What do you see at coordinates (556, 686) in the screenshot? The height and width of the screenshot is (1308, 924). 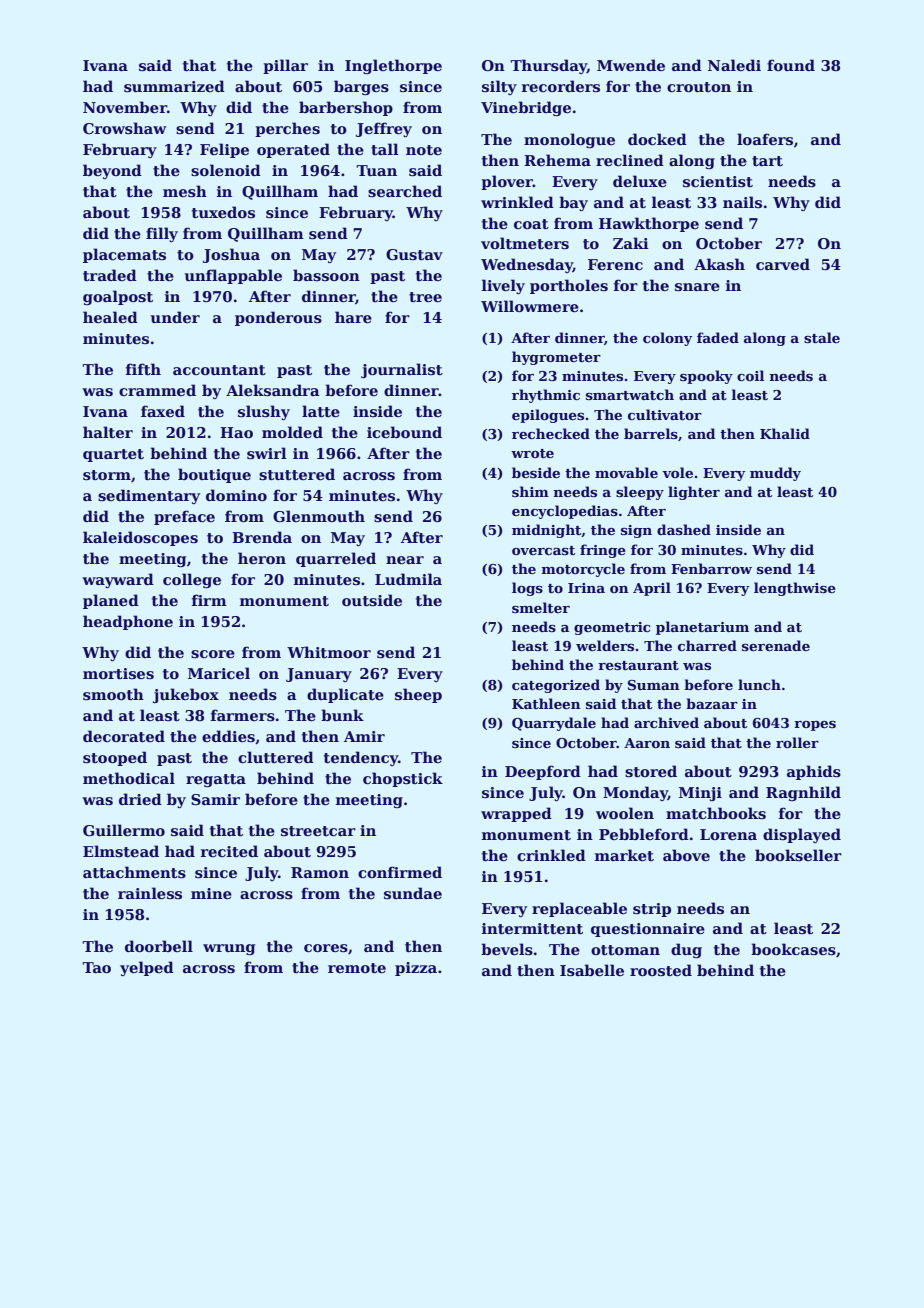 I see `categorized` at bounding box center [556, 686].
